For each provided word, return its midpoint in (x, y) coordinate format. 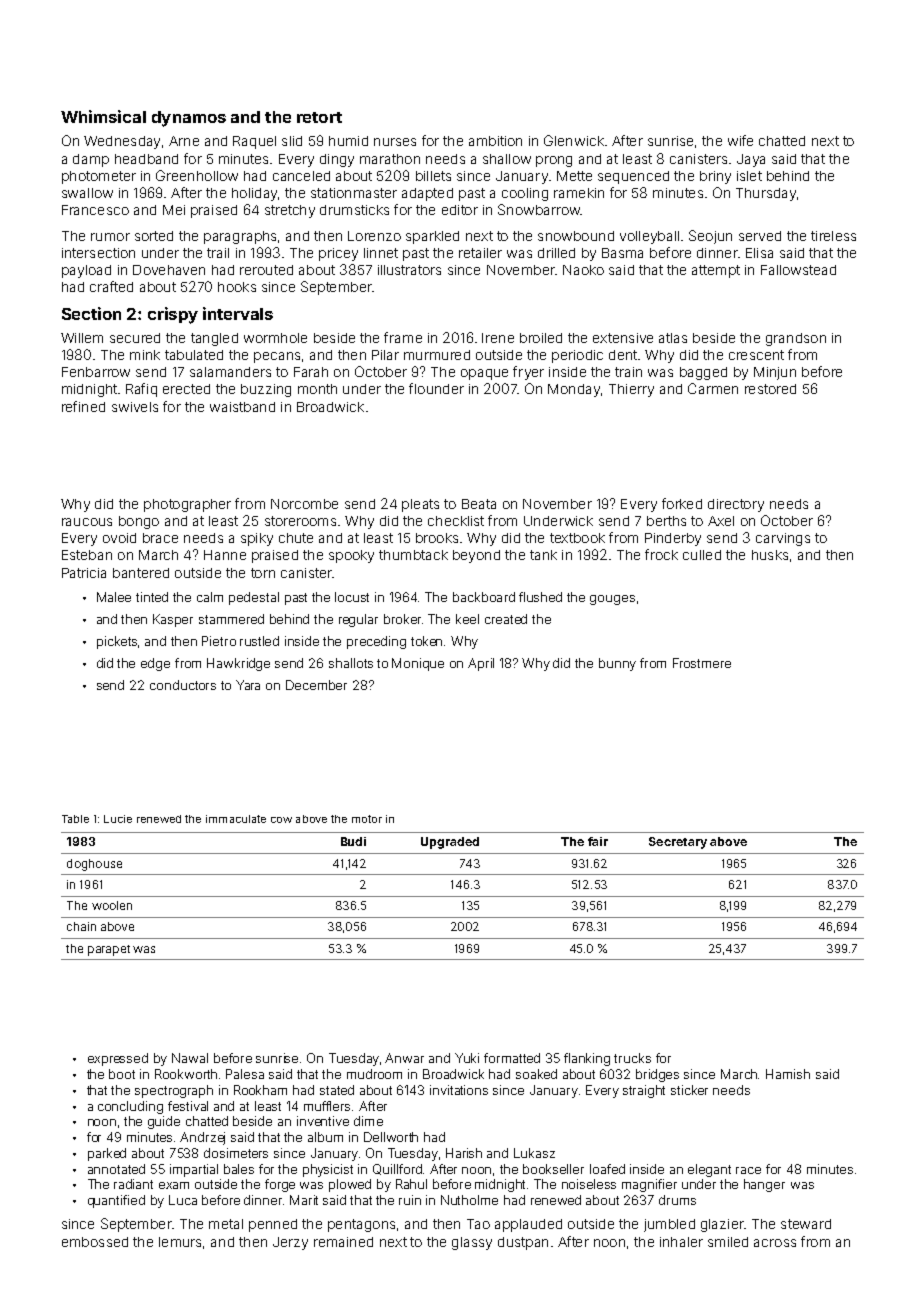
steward (806, 1224)
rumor (110, 237)
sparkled (432, 237)
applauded (528, 1225)
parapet (109, 950)
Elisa (759, 253)
